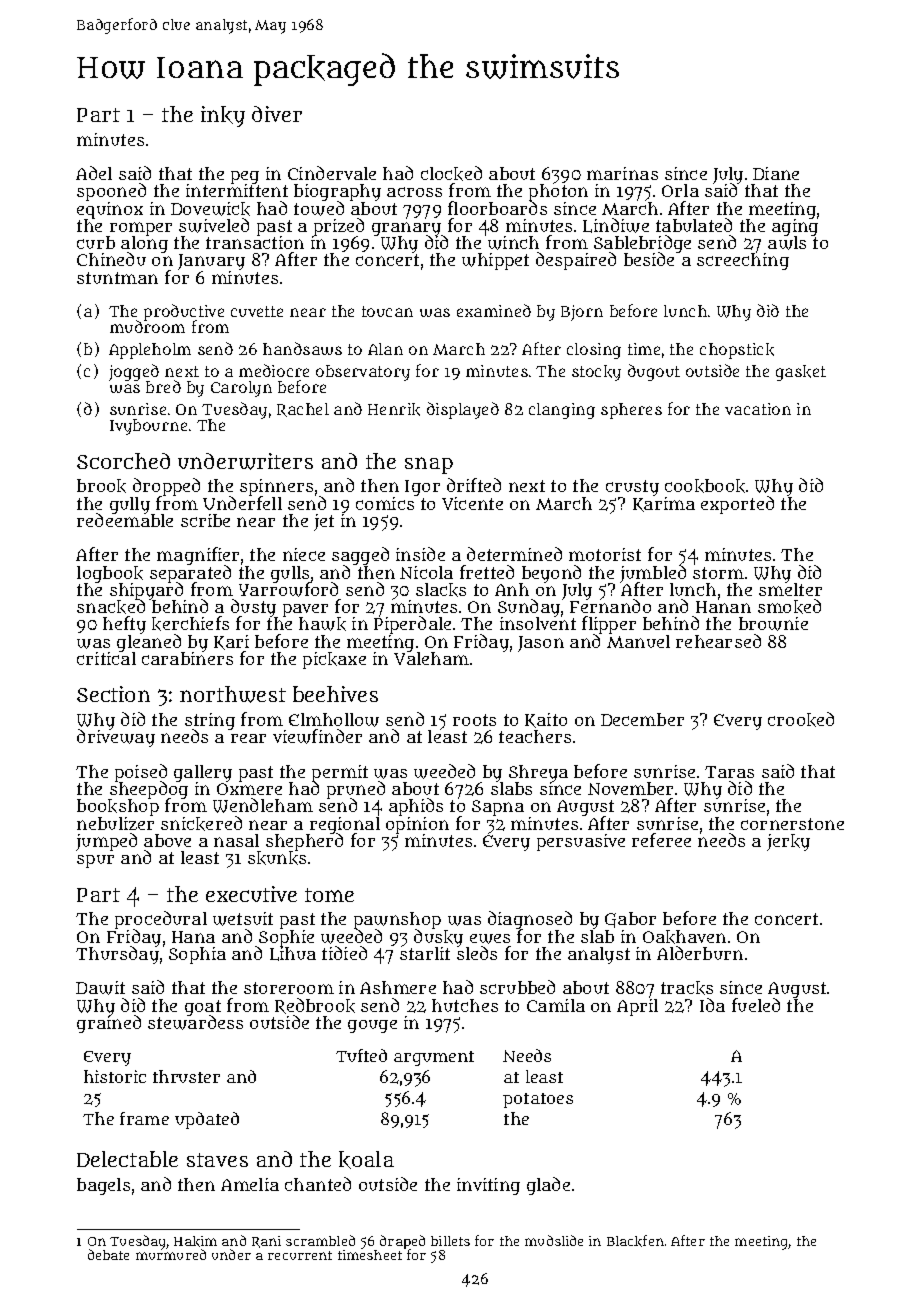  What do you see at coordinates (320, 1240) in the screenshot?
I see `scrambled` at bounding box center [320, 1240].
